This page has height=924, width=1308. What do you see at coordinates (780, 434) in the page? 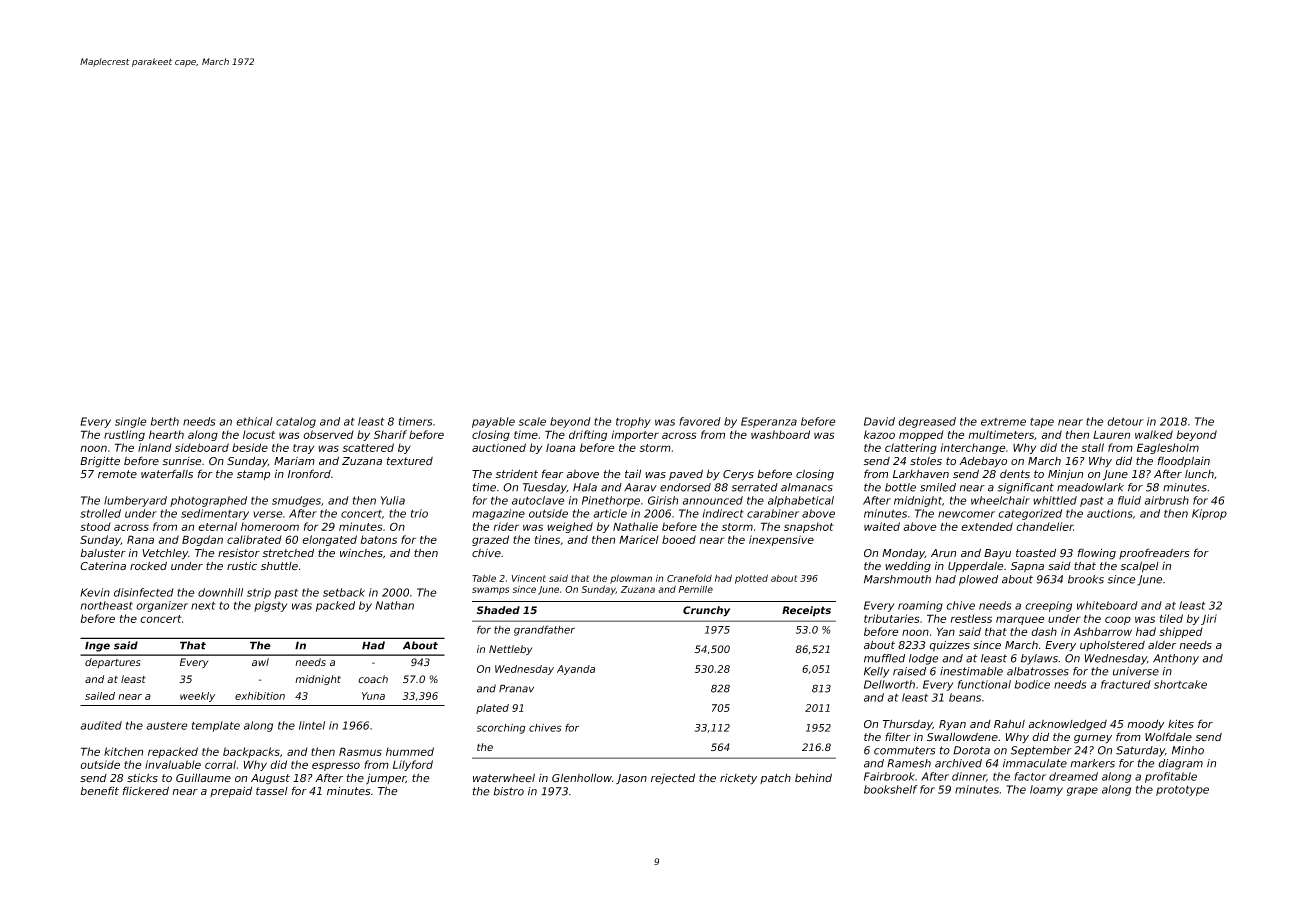
I see `washboard` at bounding box center [780, 434].
